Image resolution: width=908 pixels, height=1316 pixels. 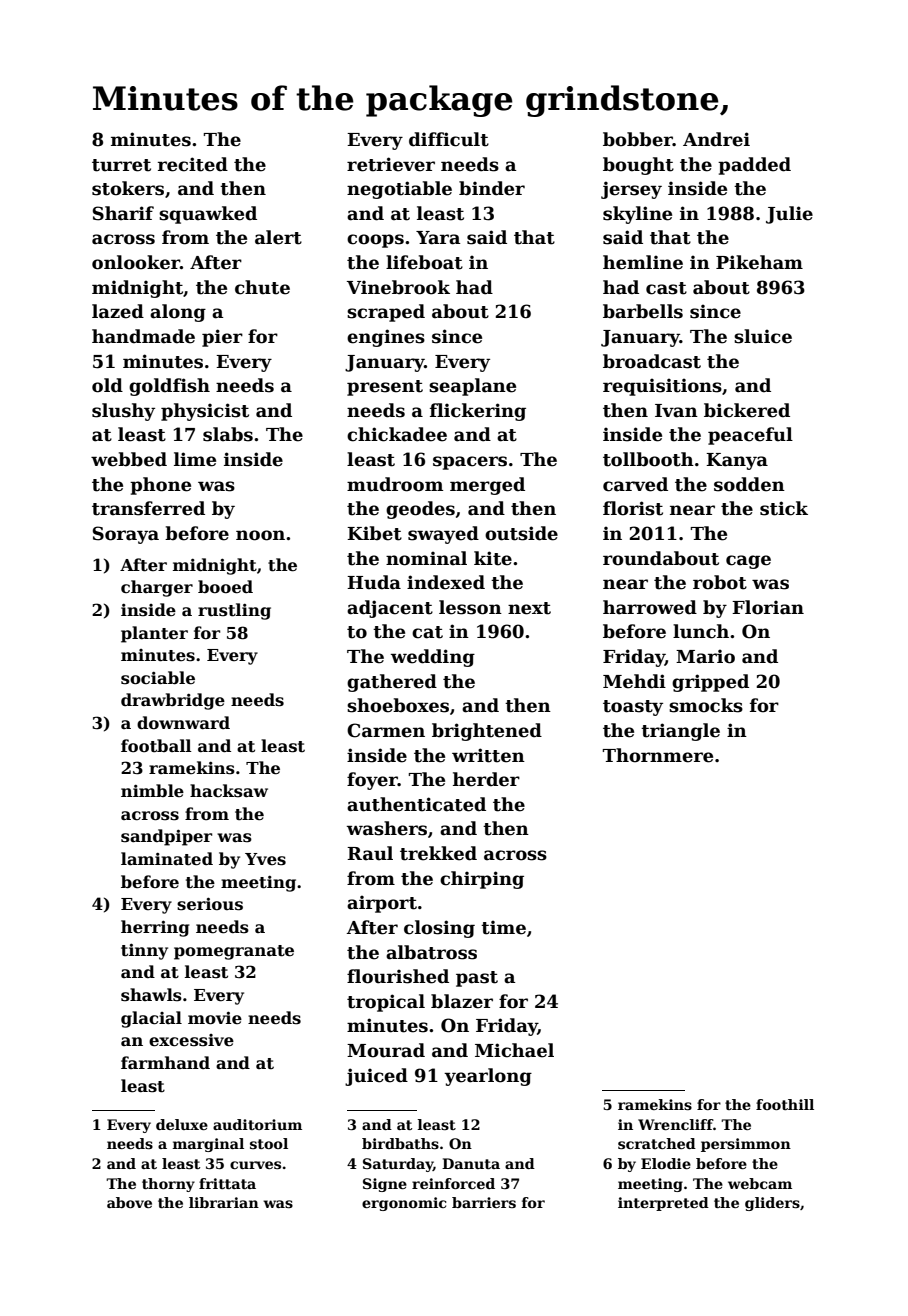 I want to click on birdbaths, so click(x=400, y=1143).
